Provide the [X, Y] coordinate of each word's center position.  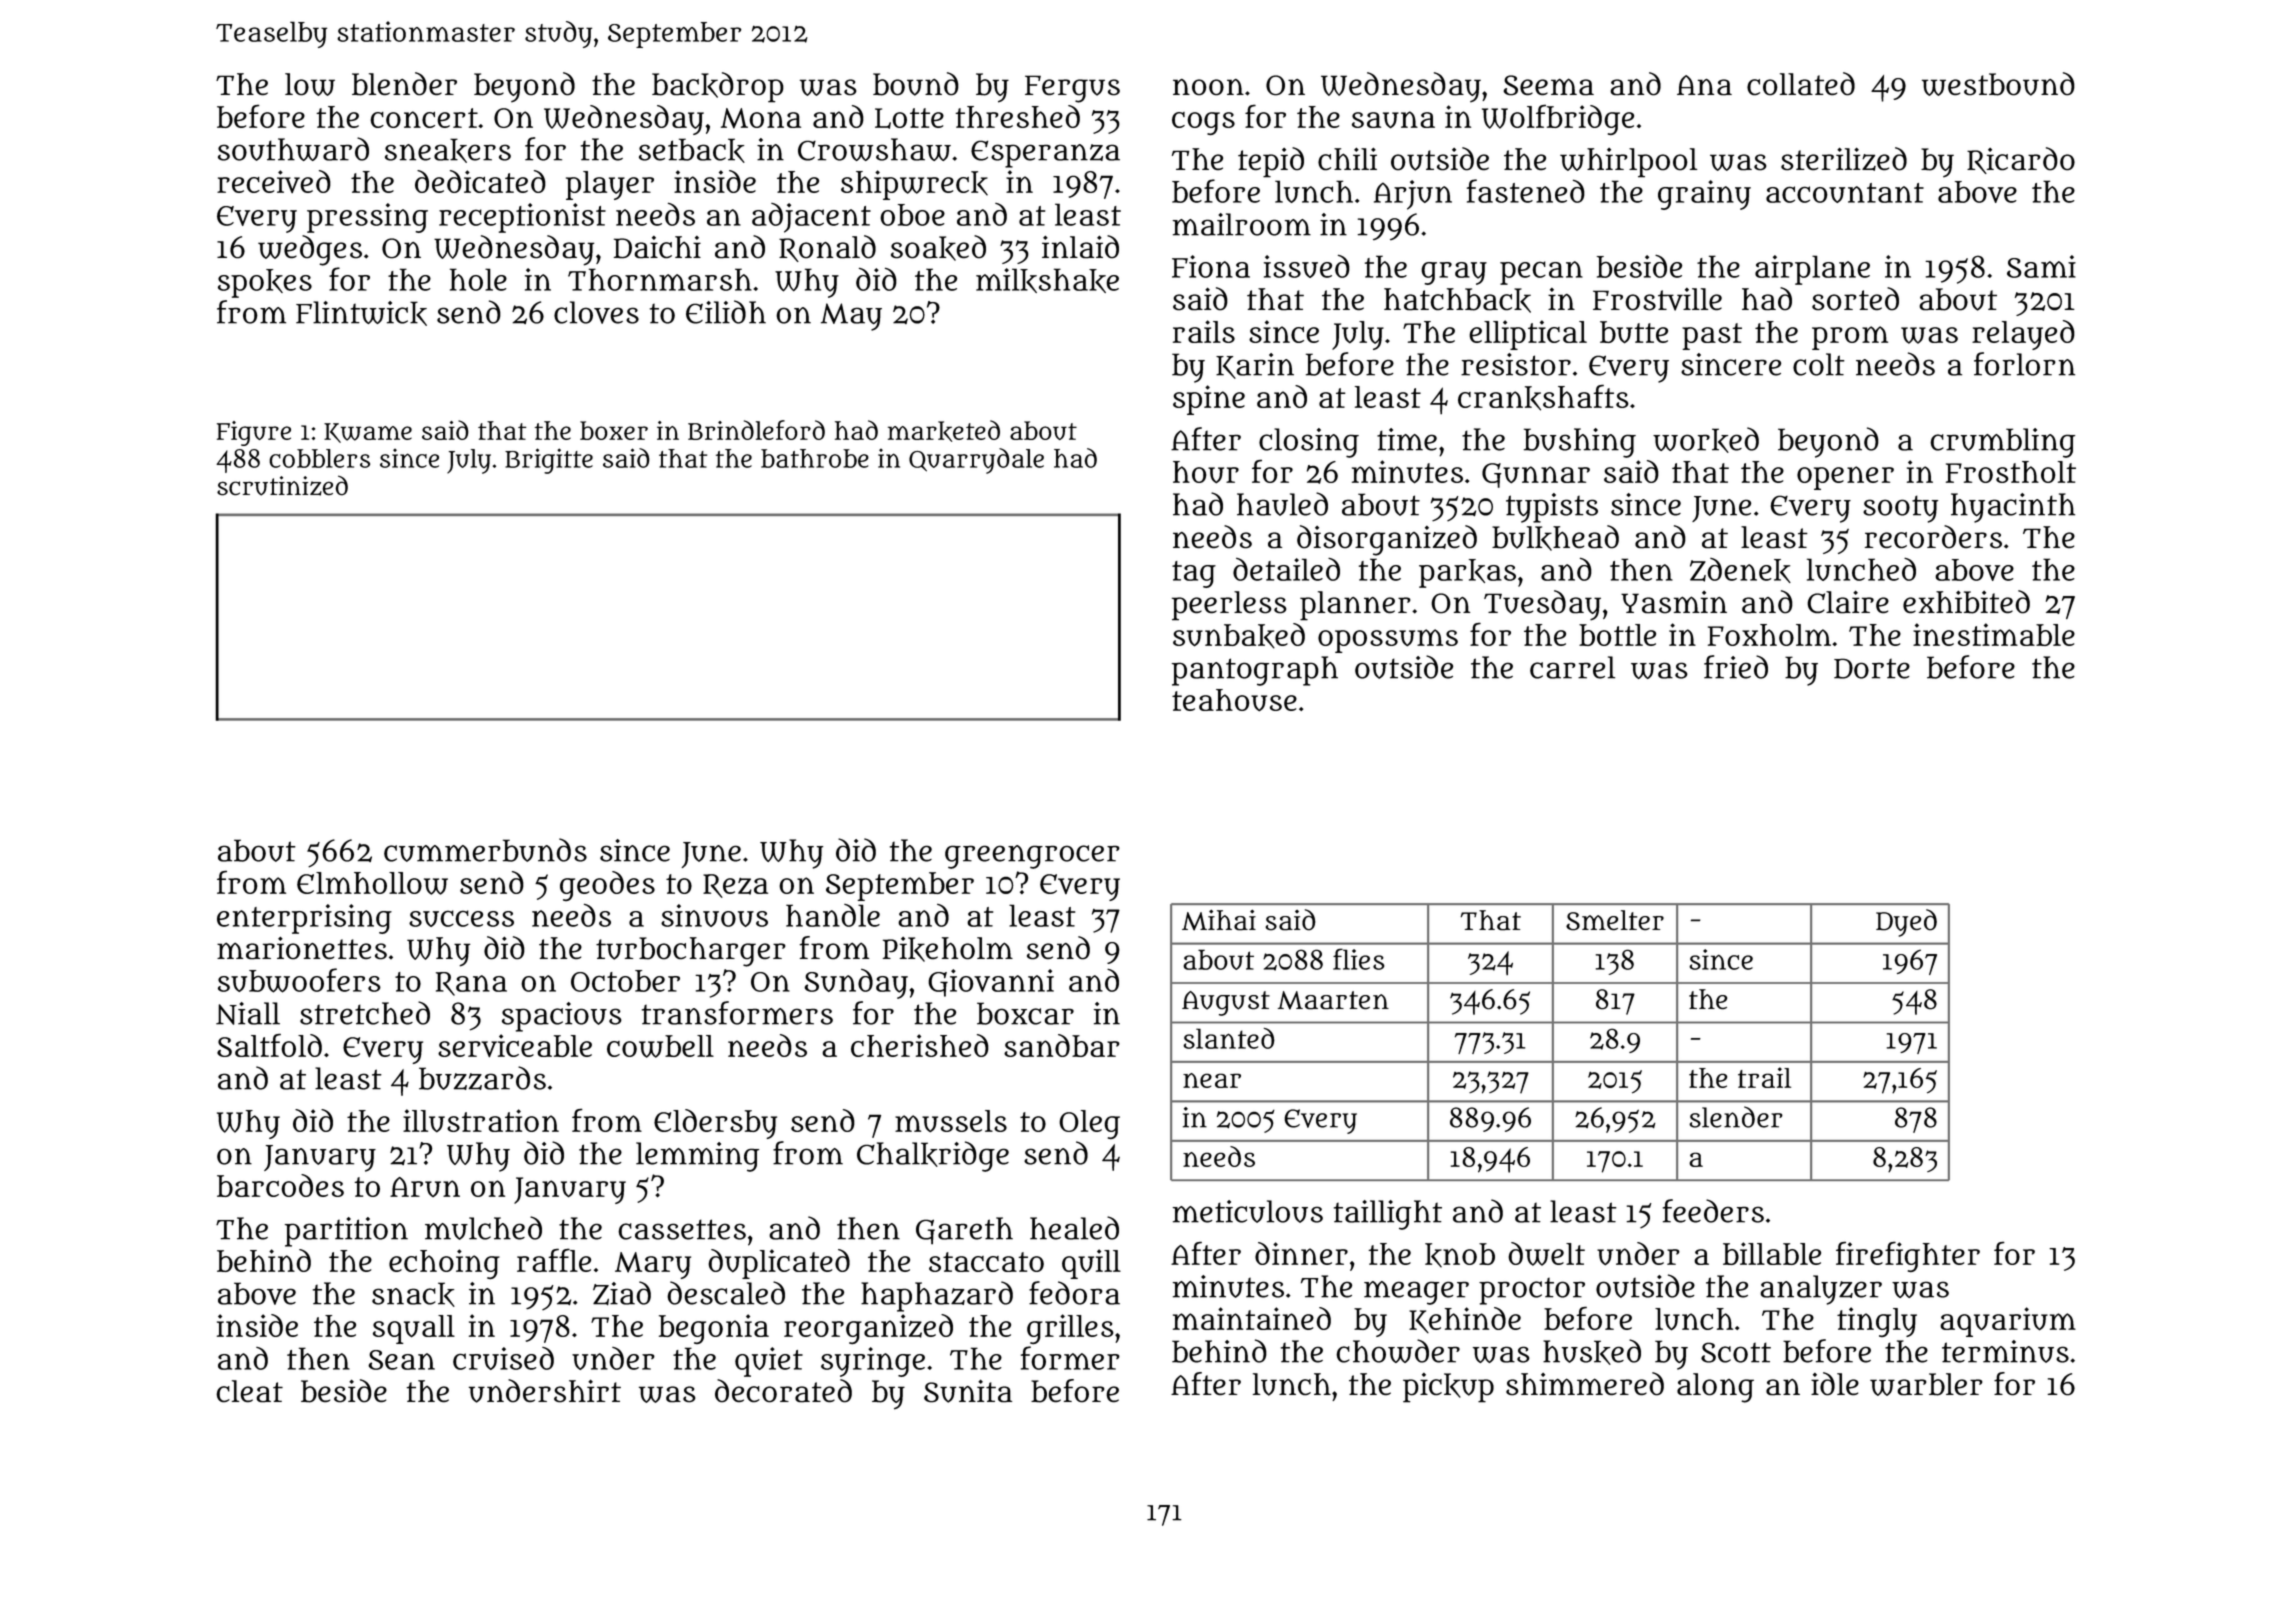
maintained [1252, 1318]
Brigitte [549, 461]
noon [1208, 87]
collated [1801, 84]
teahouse [1234, 700]
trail [1764, 1077]
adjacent [811, 218]
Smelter [1615, 920]
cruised [503, 1358]
